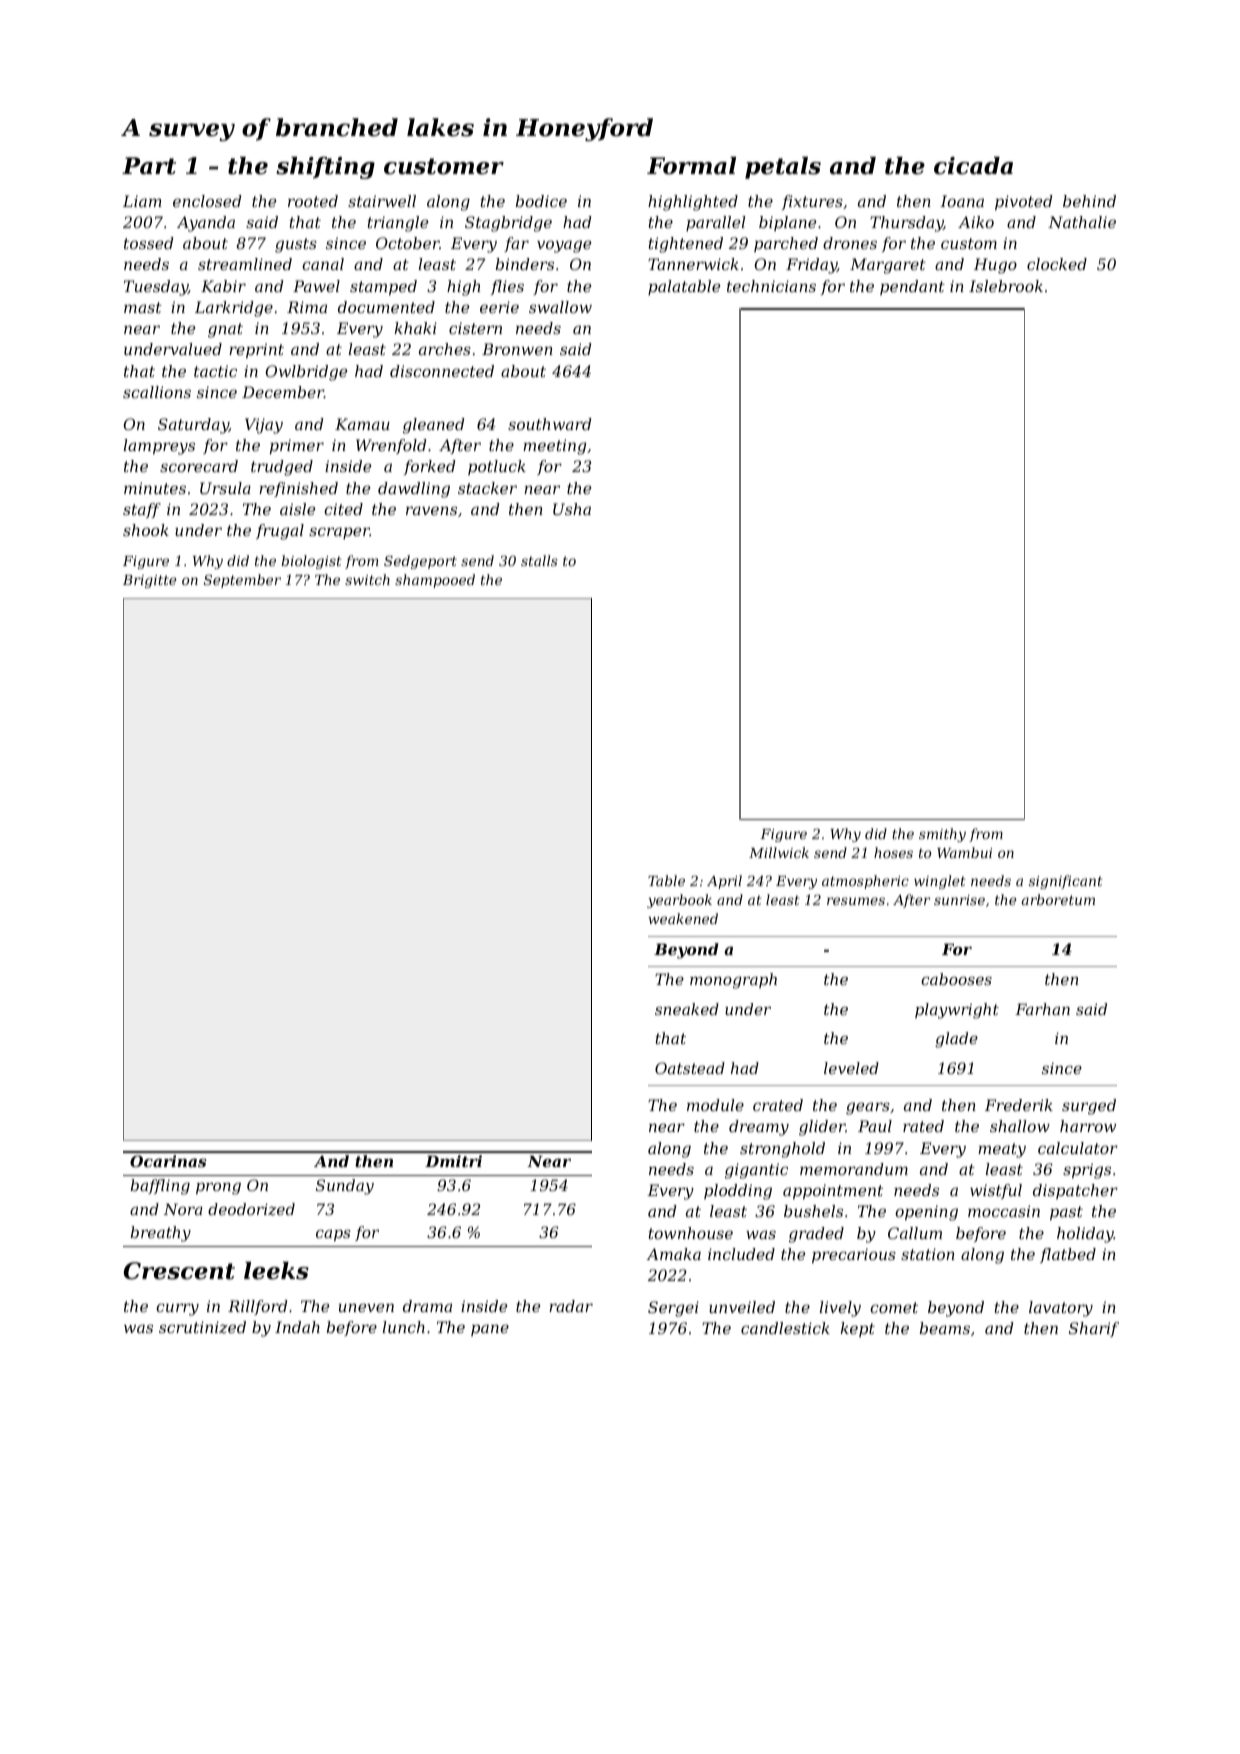 The image size is (1240, 1754). Describe the element at coordinates (149, 166) in the document. I see `Part` at that location.
